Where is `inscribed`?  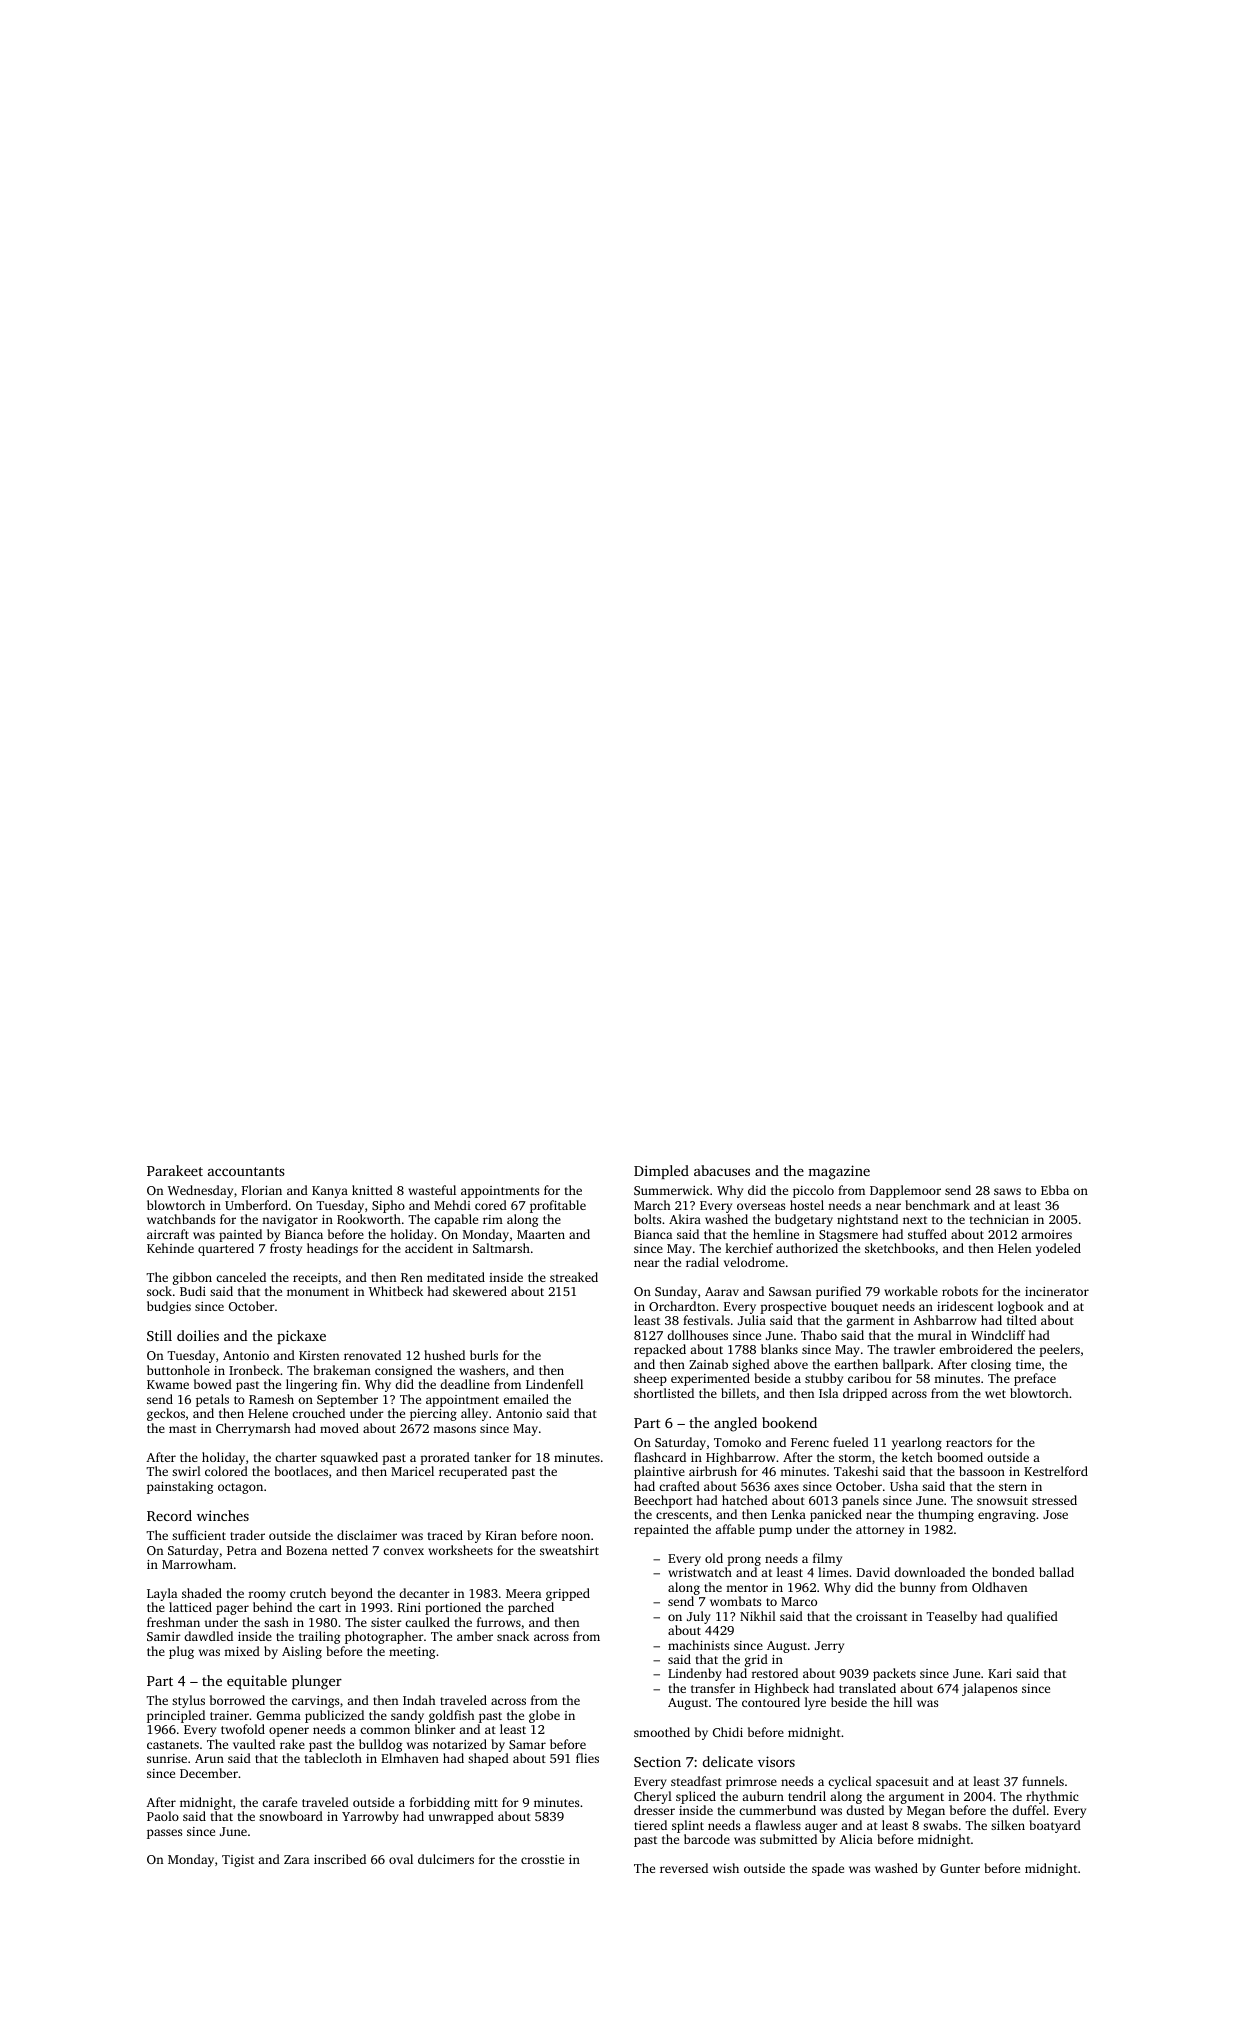
inscribed is located at coordinates (340, 1859).
